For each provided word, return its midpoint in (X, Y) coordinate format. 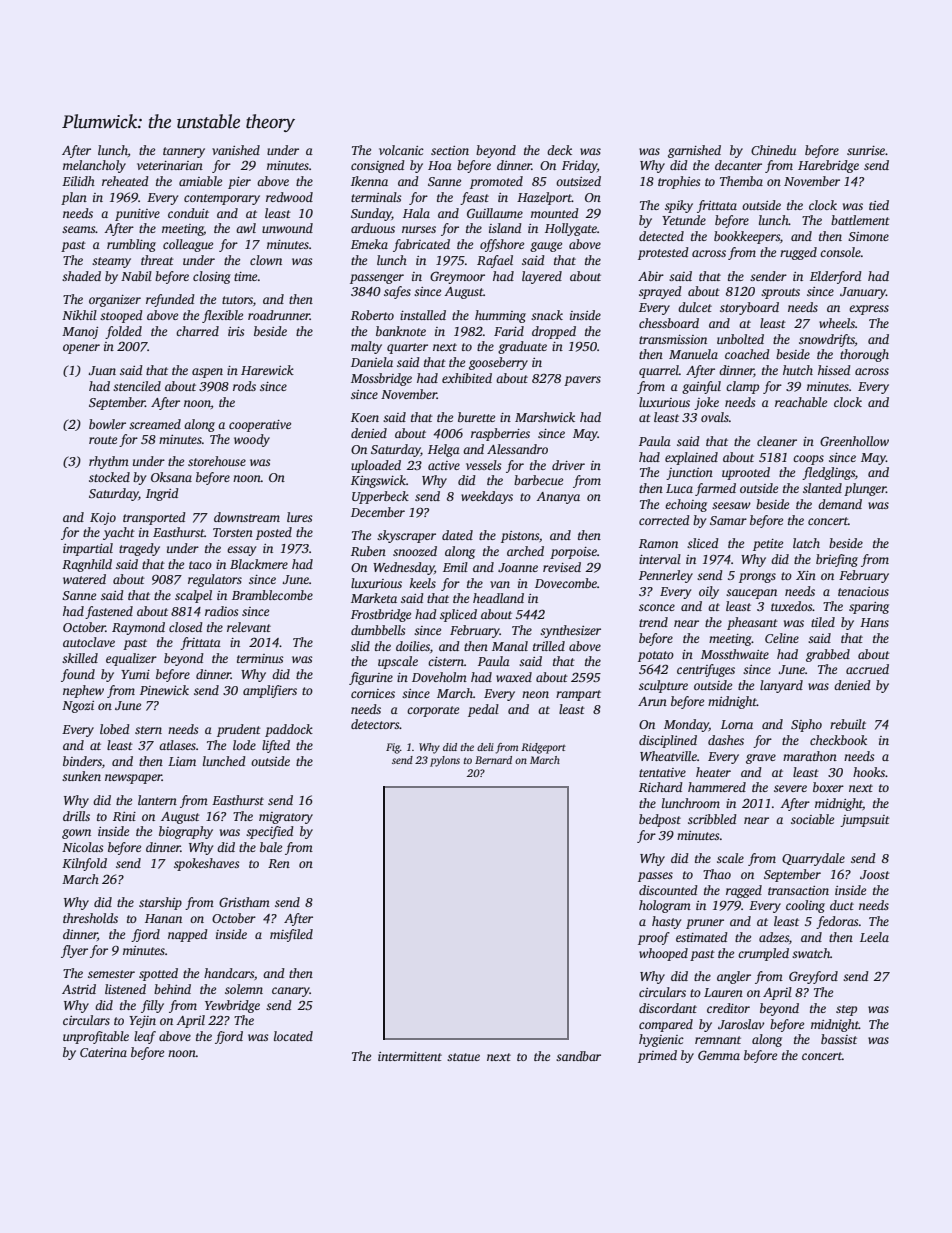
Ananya (558, 498)
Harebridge (828, 166)
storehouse (217, 461)
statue (463, 1057)
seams (79, 229)
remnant (718, 1040)
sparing (869, 608)
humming (500, 316)
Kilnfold (84, 864)
